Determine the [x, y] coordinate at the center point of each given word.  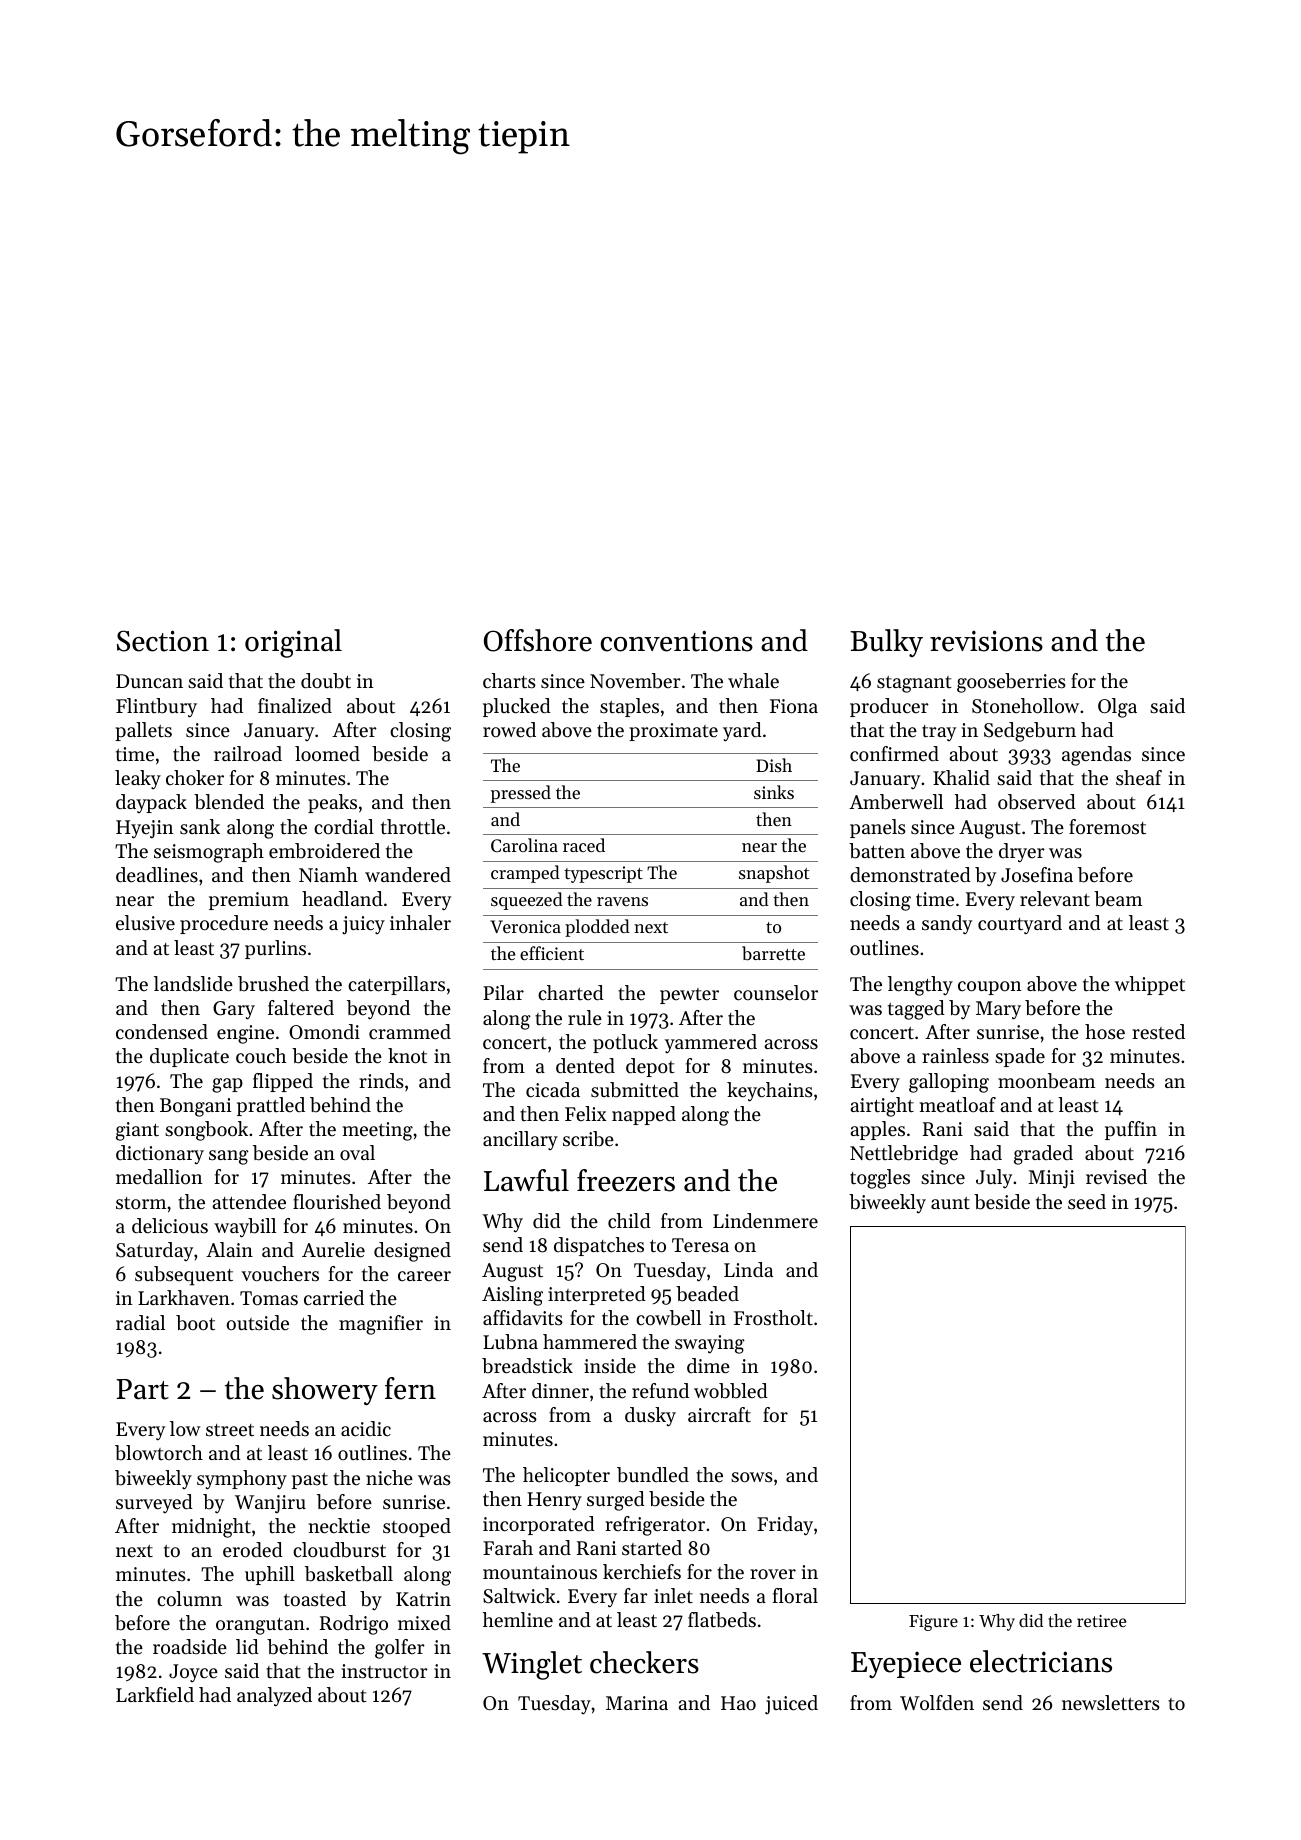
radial [140, 1322]
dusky [650, 1417]
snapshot [774, 874]
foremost [1107, 827]
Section [163, 641]
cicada [553, 1090]
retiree [1101, 1621]
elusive [145, 923]
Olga [1117, 708]
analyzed [274, 1697]
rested [1158, 1032]
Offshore [538, 640]
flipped [283, 1082]
